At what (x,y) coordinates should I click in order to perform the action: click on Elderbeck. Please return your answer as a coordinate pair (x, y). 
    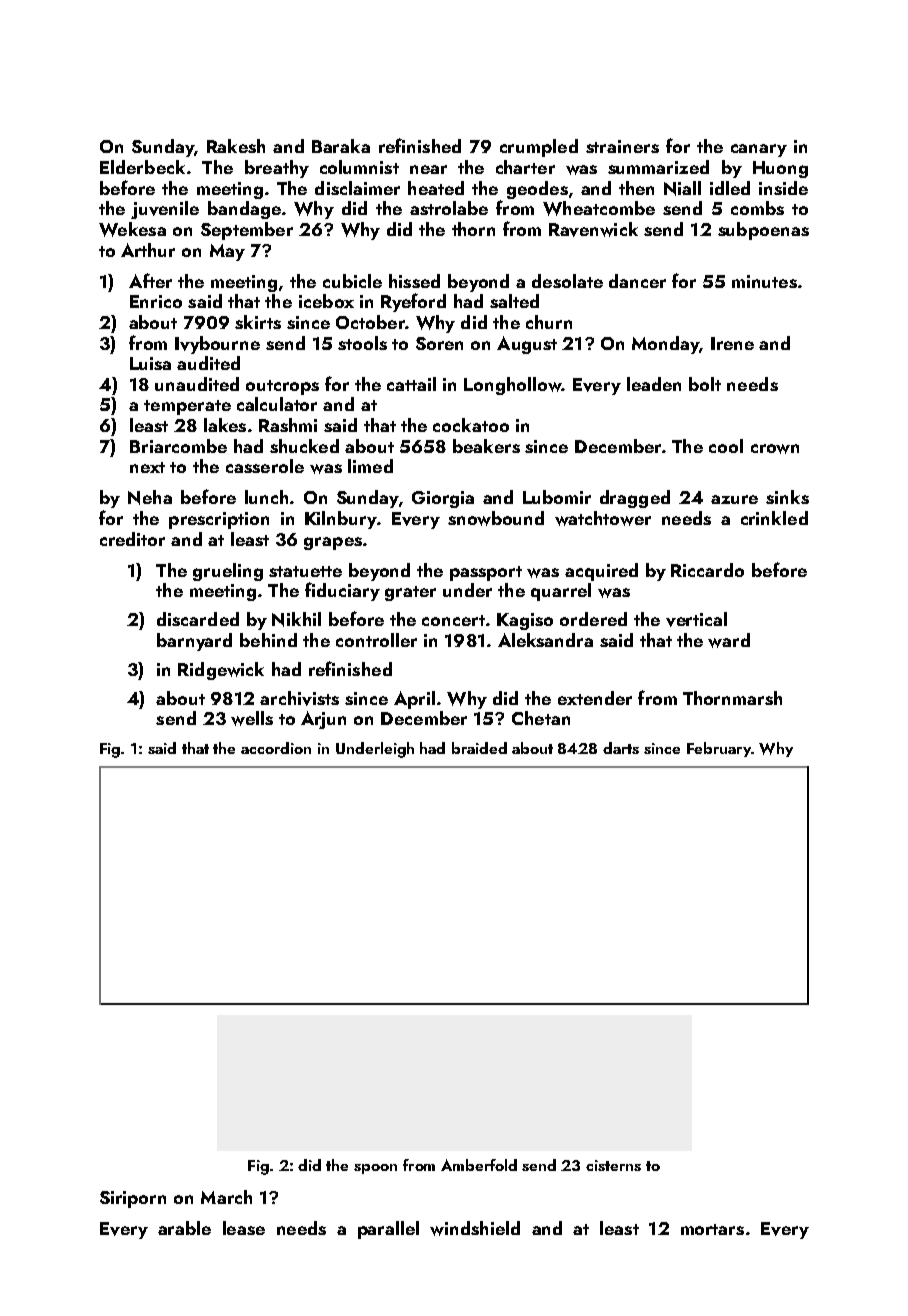
    Looking at the image, I should click on (142, 167).
